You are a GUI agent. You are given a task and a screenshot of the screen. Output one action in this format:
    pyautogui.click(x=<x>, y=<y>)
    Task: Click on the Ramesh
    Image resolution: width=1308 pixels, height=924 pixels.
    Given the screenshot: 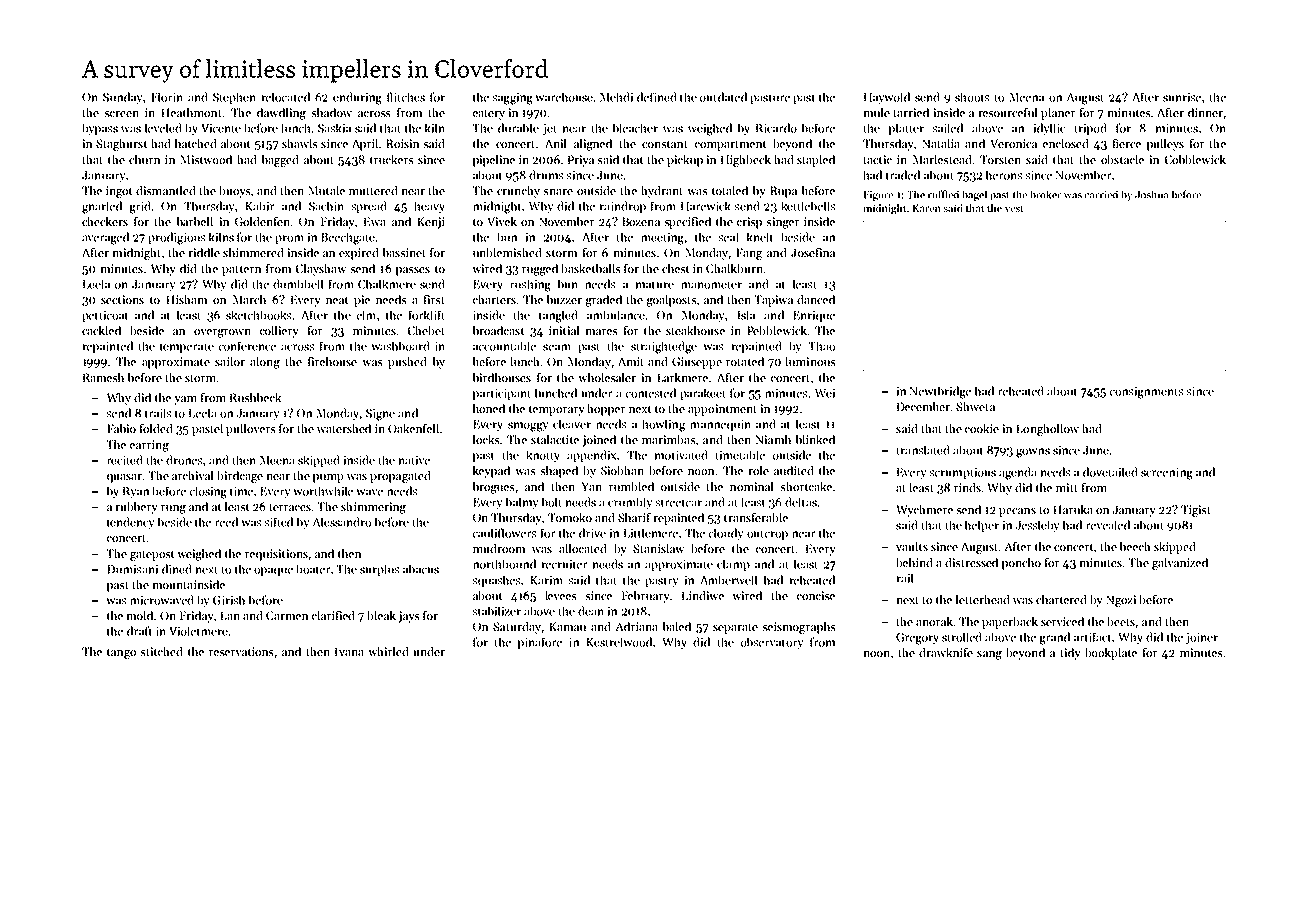 What is the action you would take?
    pyautogui.click(x=103, y=377)
